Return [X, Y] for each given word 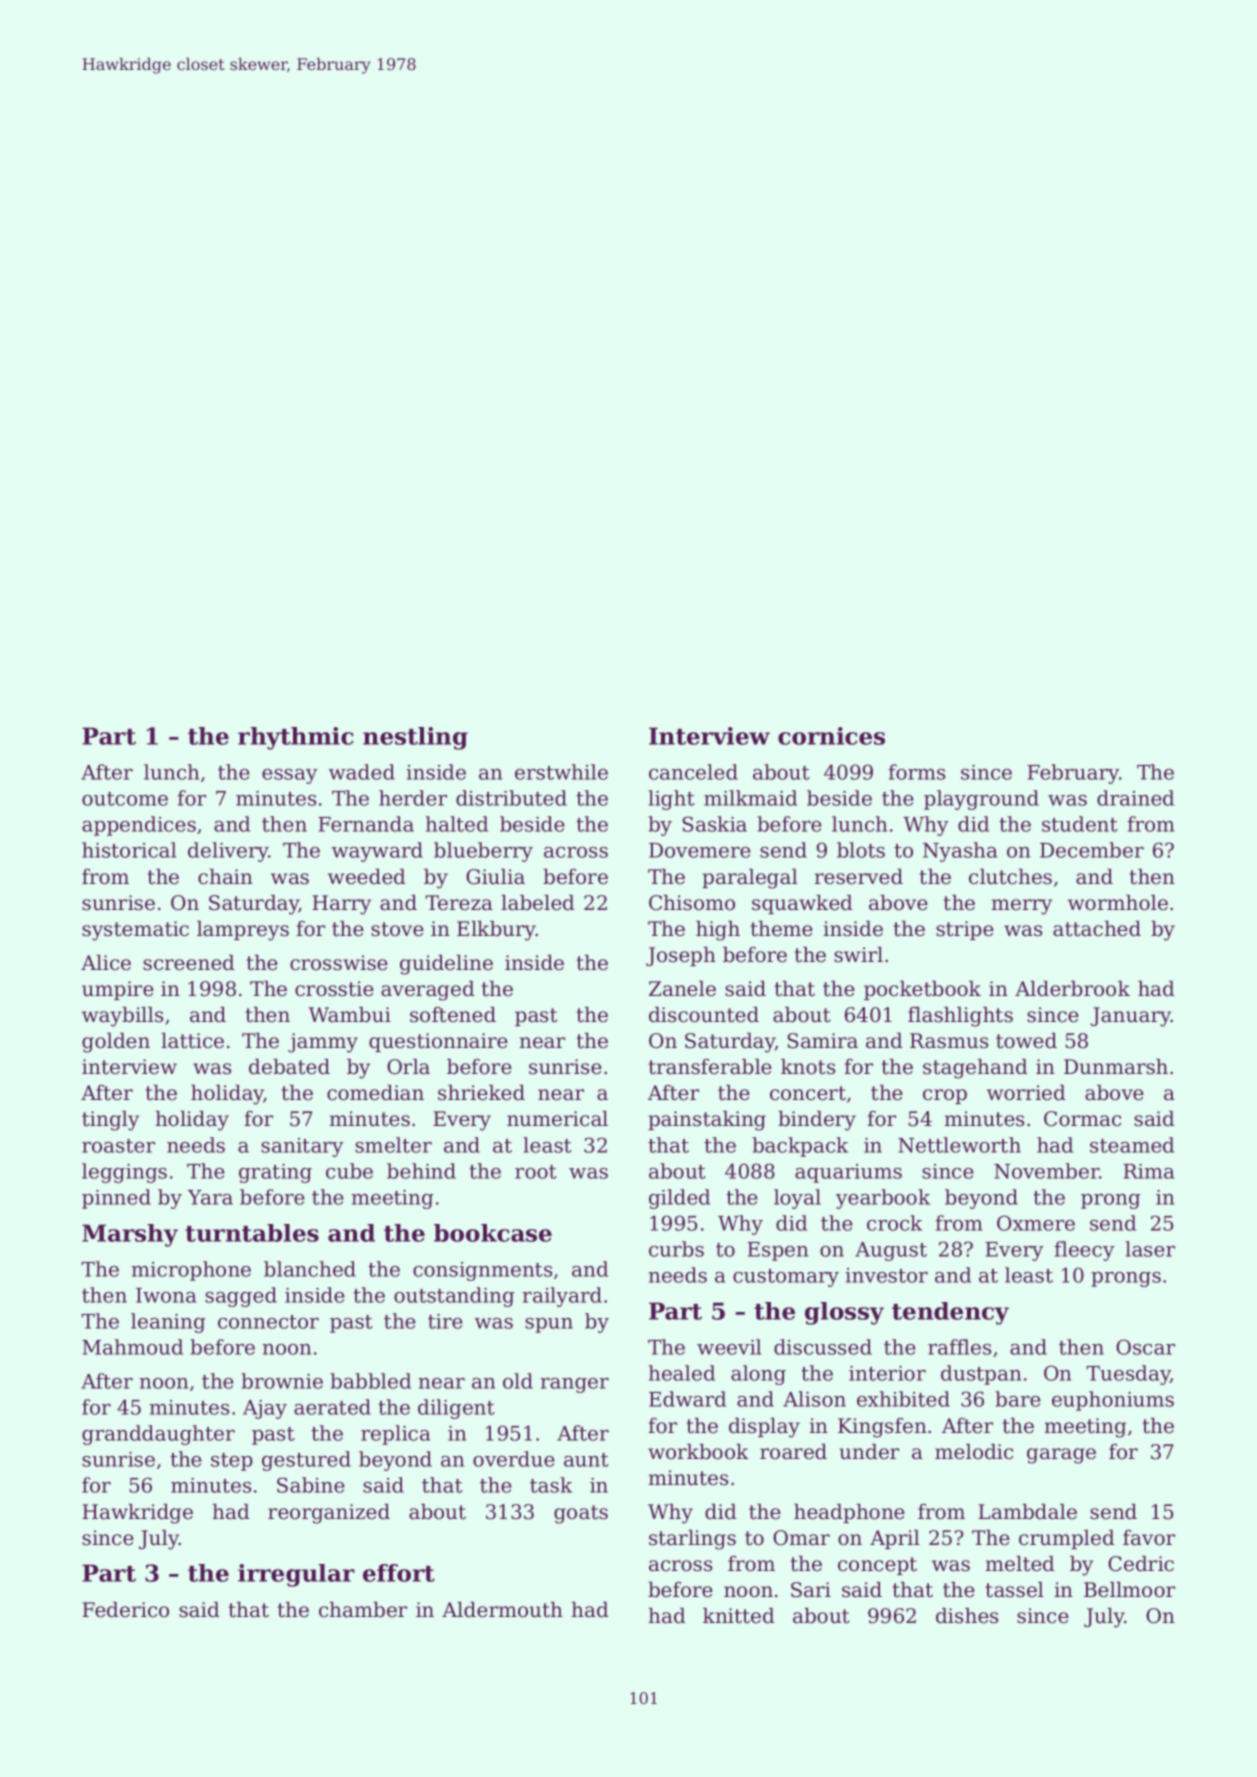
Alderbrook [1072, 989]
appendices [139, 826]
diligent [456, 1409]
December [1092, 850]
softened [453, 1015]
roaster [118, 1146]
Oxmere [1036, 1223]
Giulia [495, 877]
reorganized [329, 1514]
